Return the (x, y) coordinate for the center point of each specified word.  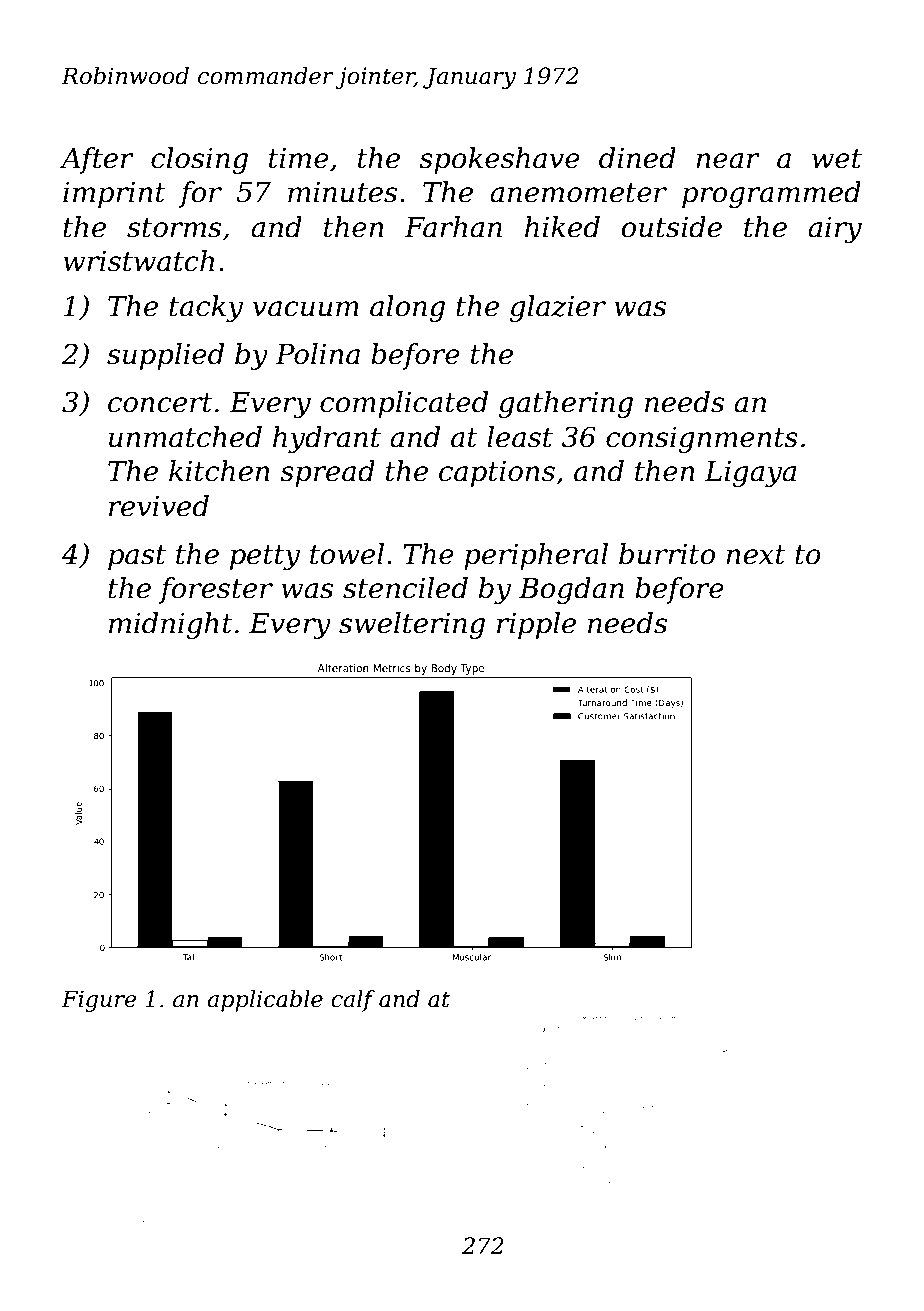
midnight (171, 625)
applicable (265, 1001)
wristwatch (138, 261)
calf (353, 1001)
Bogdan (571, 590)
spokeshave (499, 160)
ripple (536, 625)
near (728, 161)
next (756, 555)
